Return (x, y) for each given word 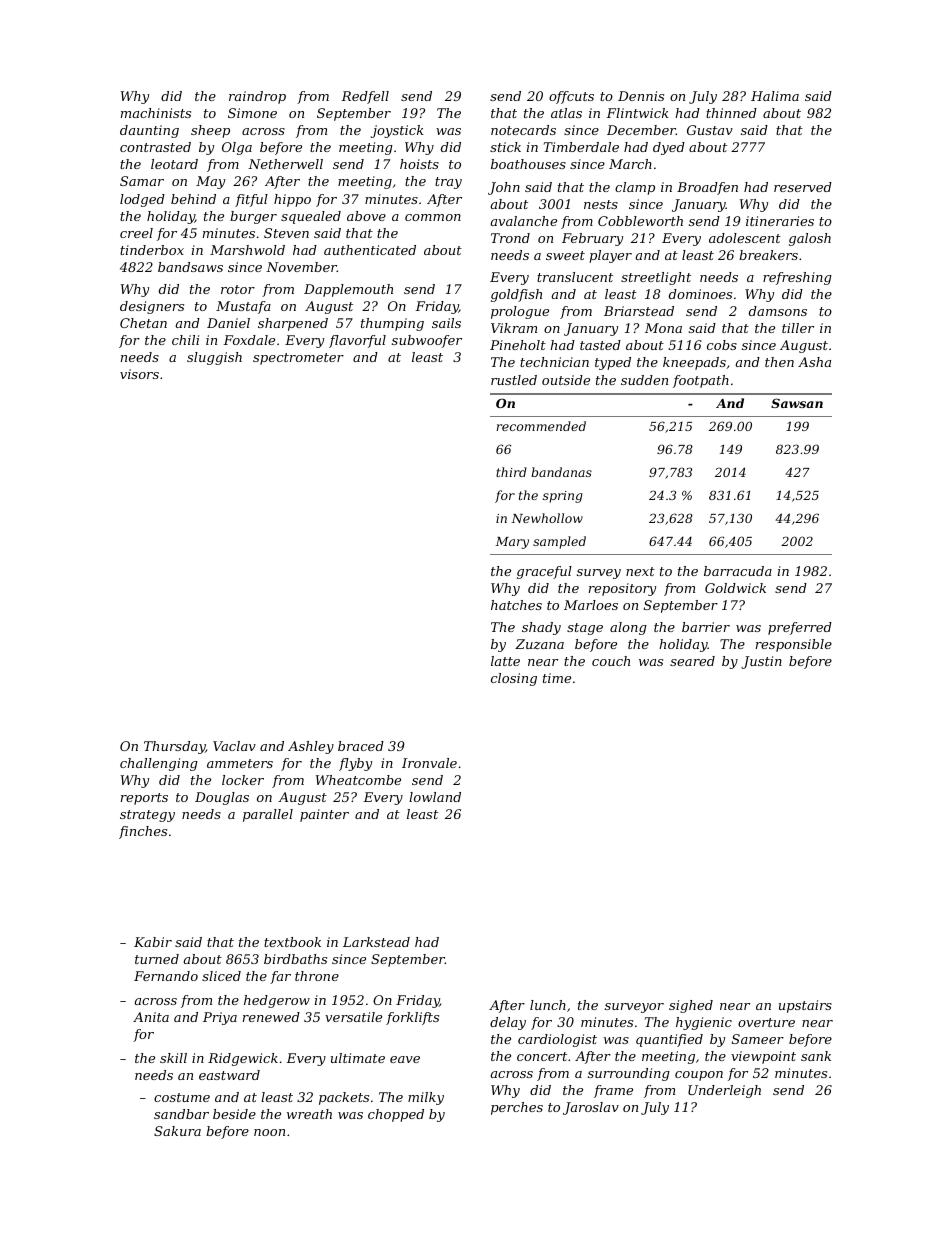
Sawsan (797, 403)
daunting (149, 131)
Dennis (641, 96)
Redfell (365, 97)
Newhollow (547, 518)
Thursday (174, 747)
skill (173, 1058)
